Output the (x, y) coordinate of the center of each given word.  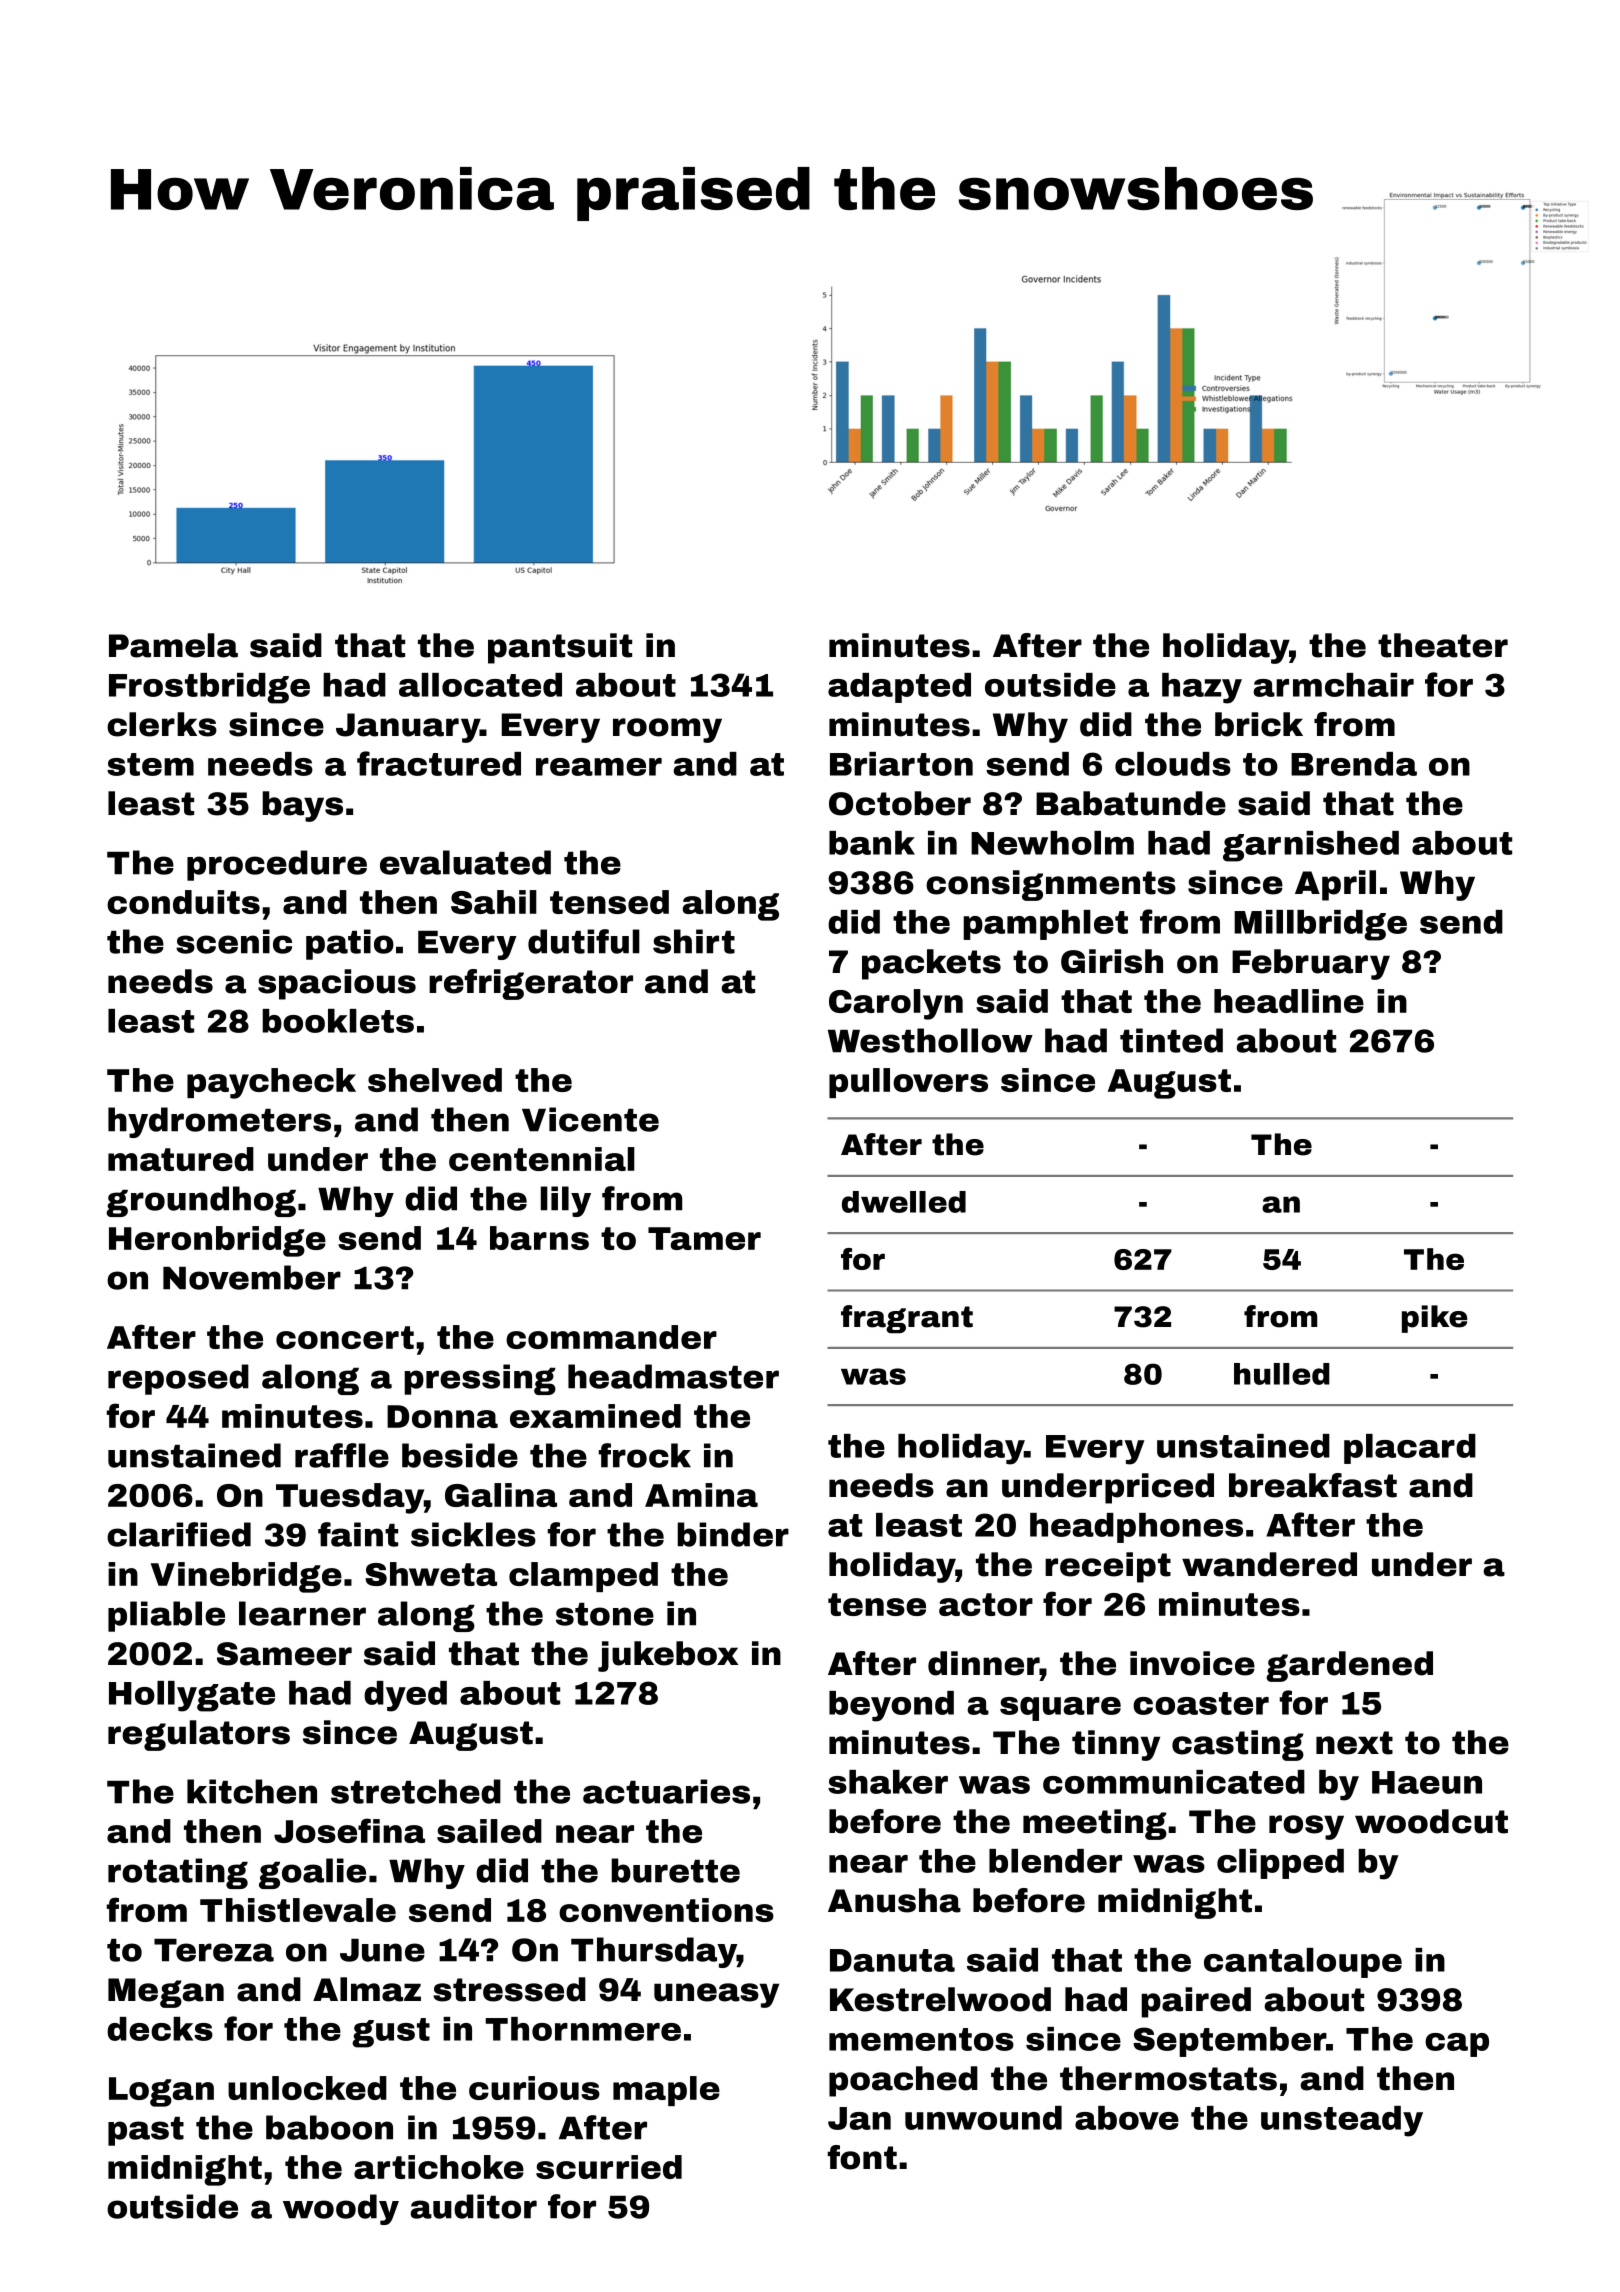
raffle (342, 1455)
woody (341, 2209)
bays (302, 806)
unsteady (1342, 2121)
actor (986, 1604)
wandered (1269, 1564)
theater (1443, 645)
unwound (983, 2118)
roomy (667, 730)
